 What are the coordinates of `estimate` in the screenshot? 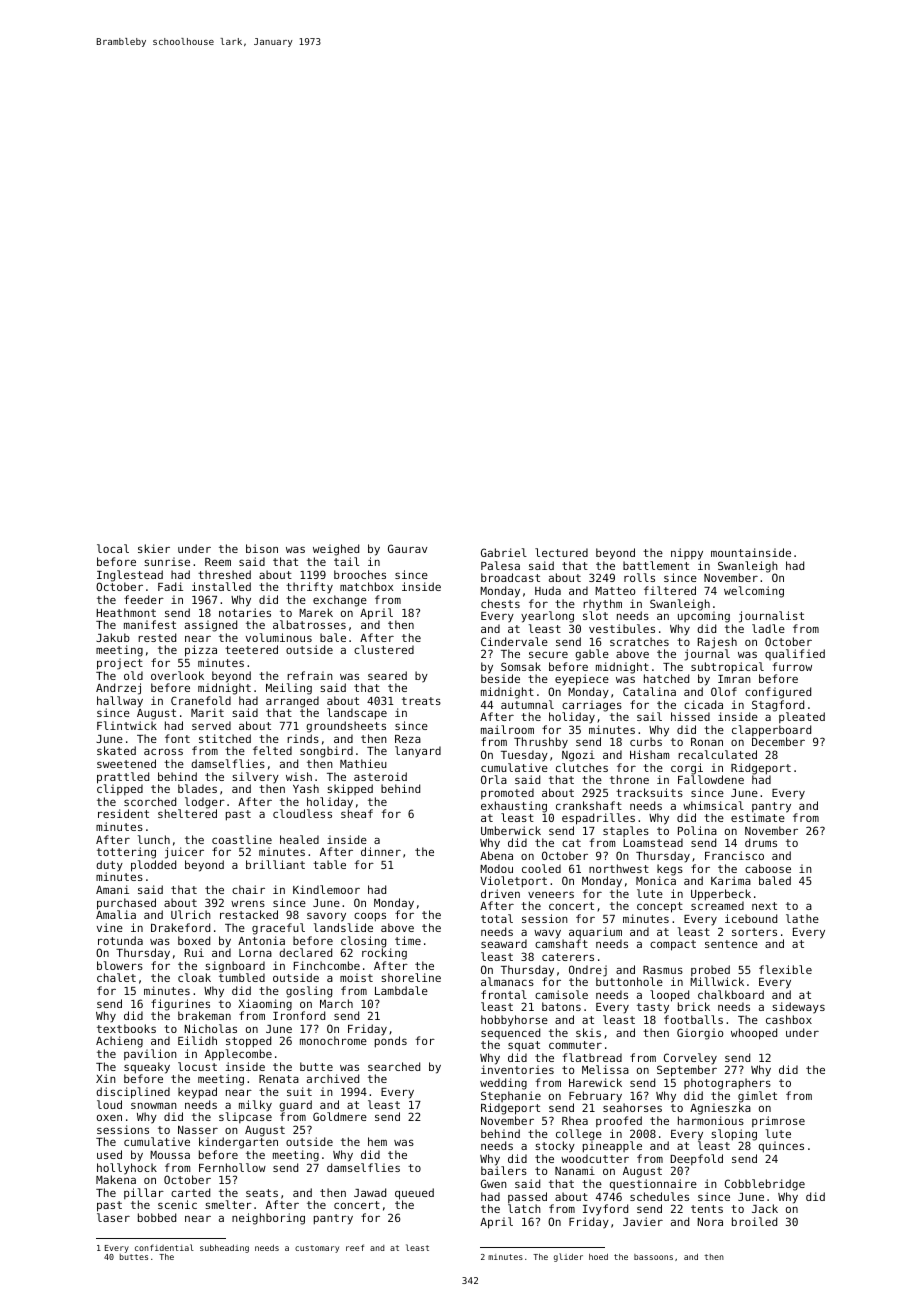 It's located at (758, 817).
